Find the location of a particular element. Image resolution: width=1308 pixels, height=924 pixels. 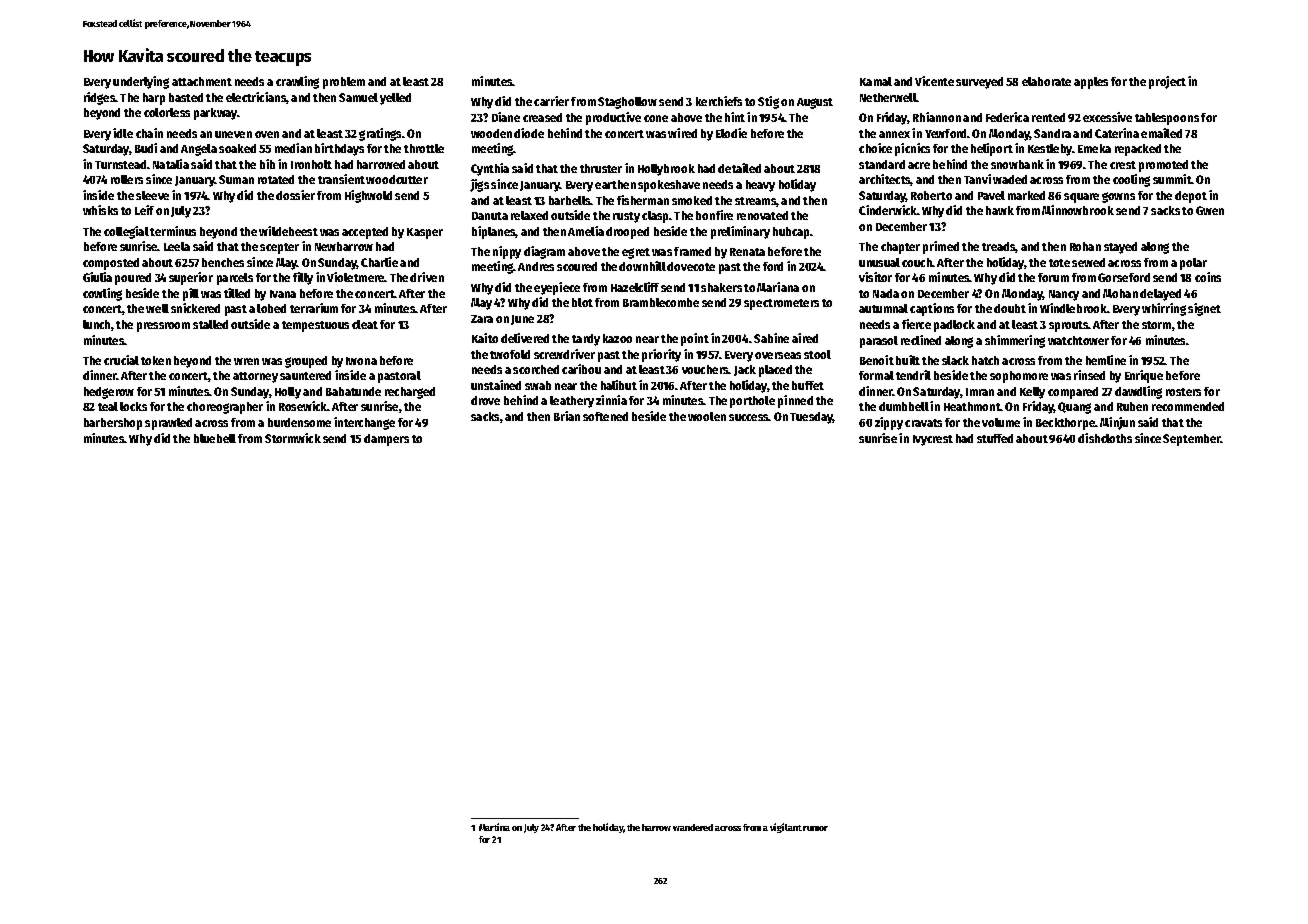

Kamal is located at coordinates (876, 81).
